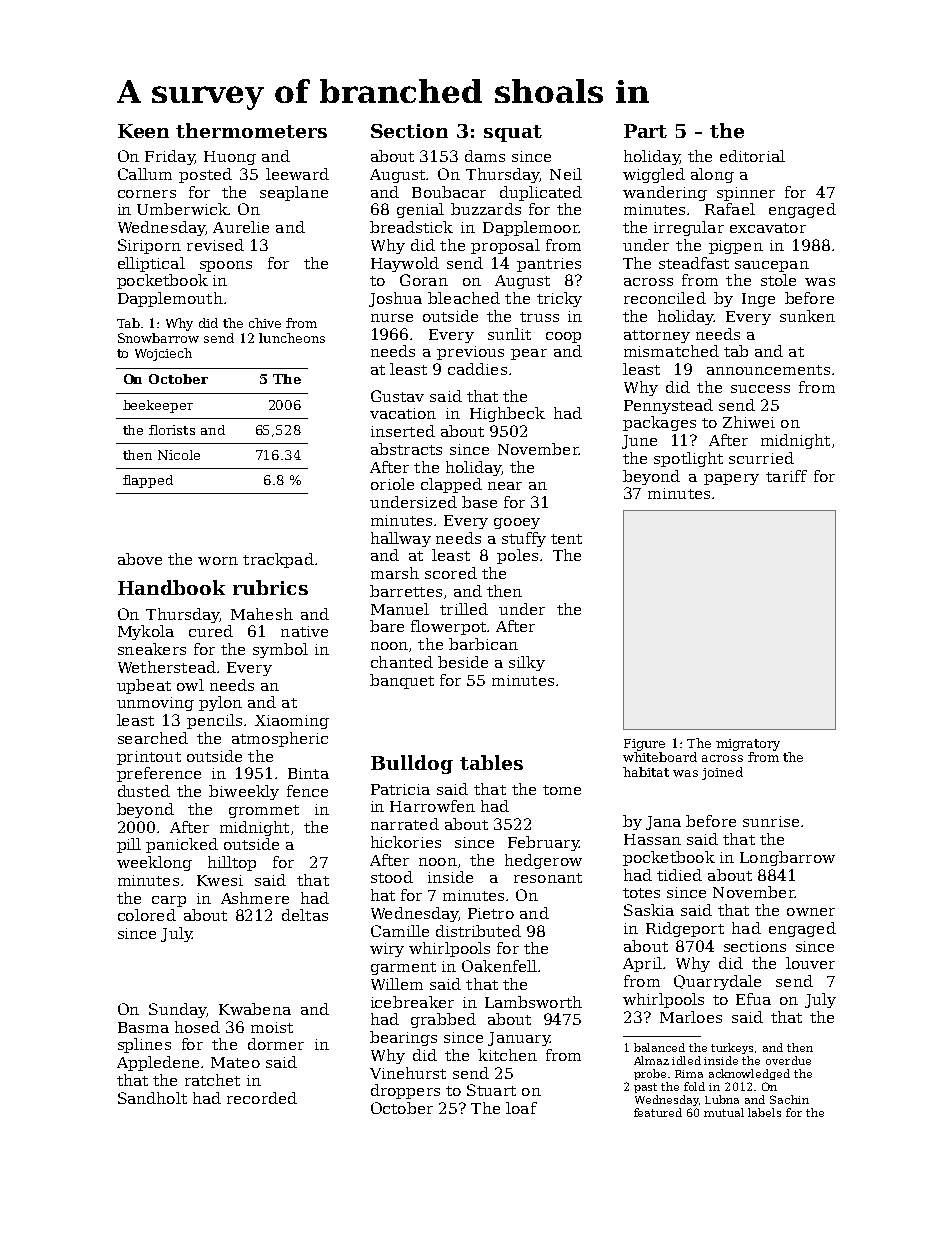  Describe the element at coordinates (167, 667) in the screenshot. I see `Wetherstead` at that location.
